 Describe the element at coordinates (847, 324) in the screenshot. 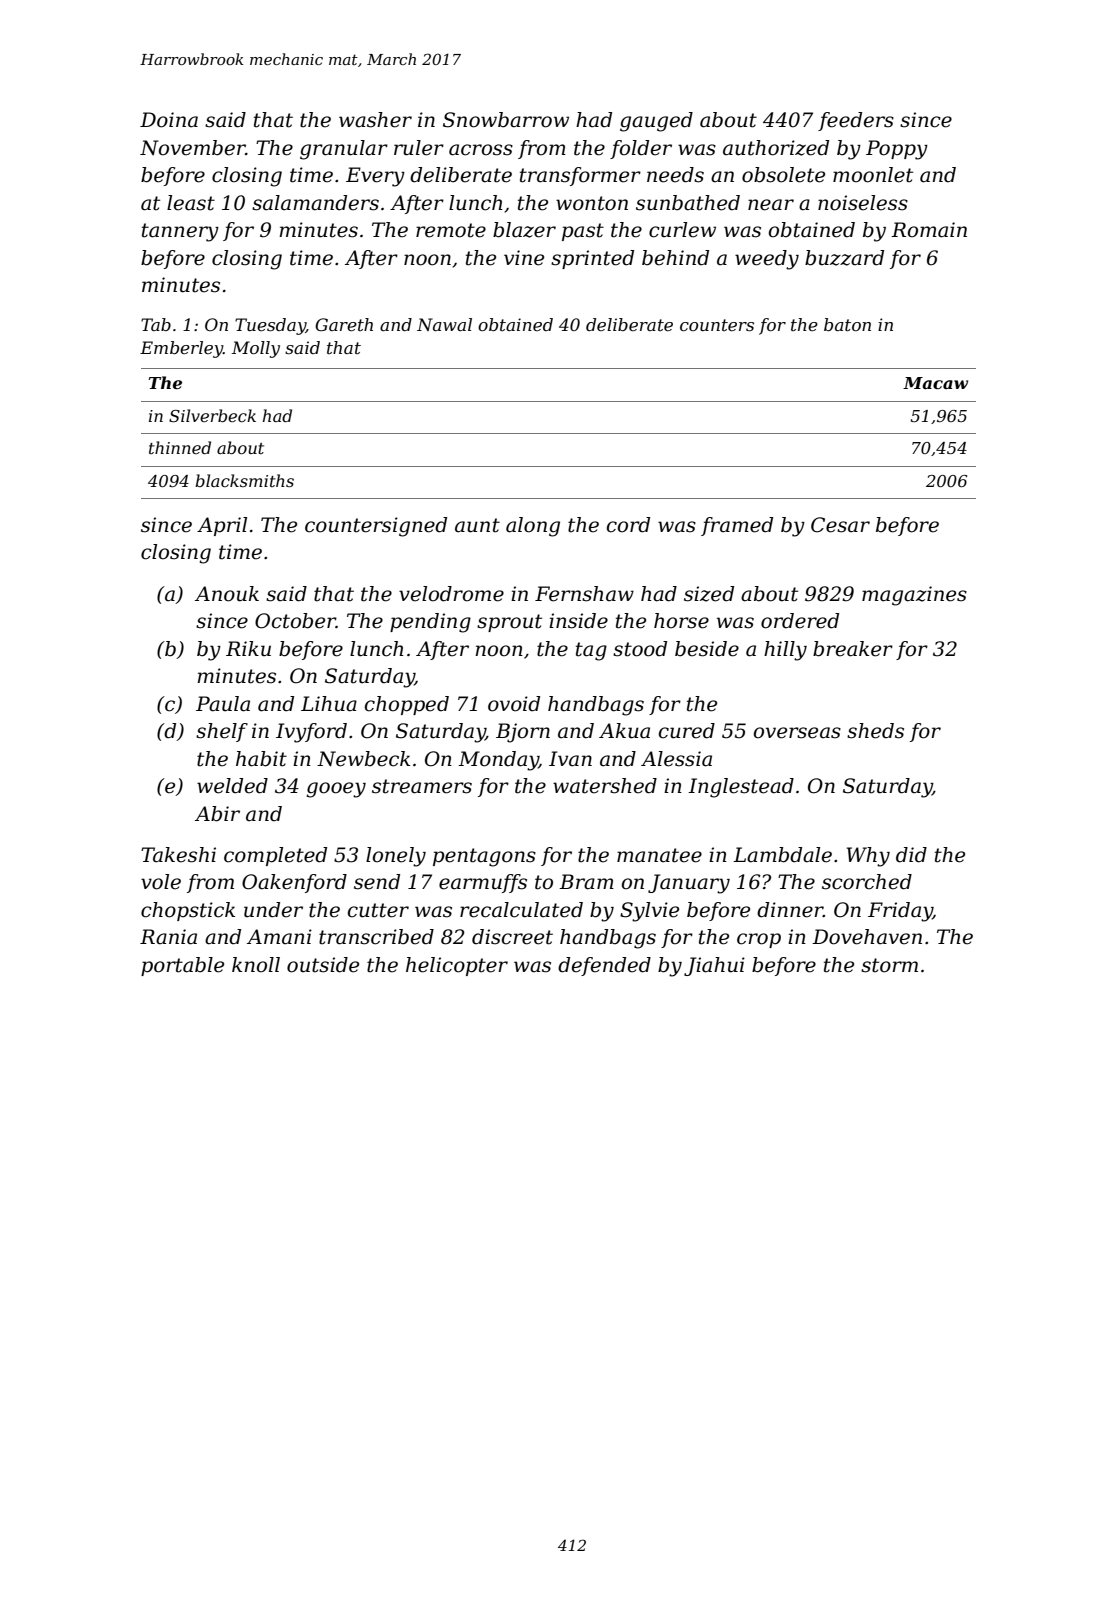

I see `baton` at that location.
